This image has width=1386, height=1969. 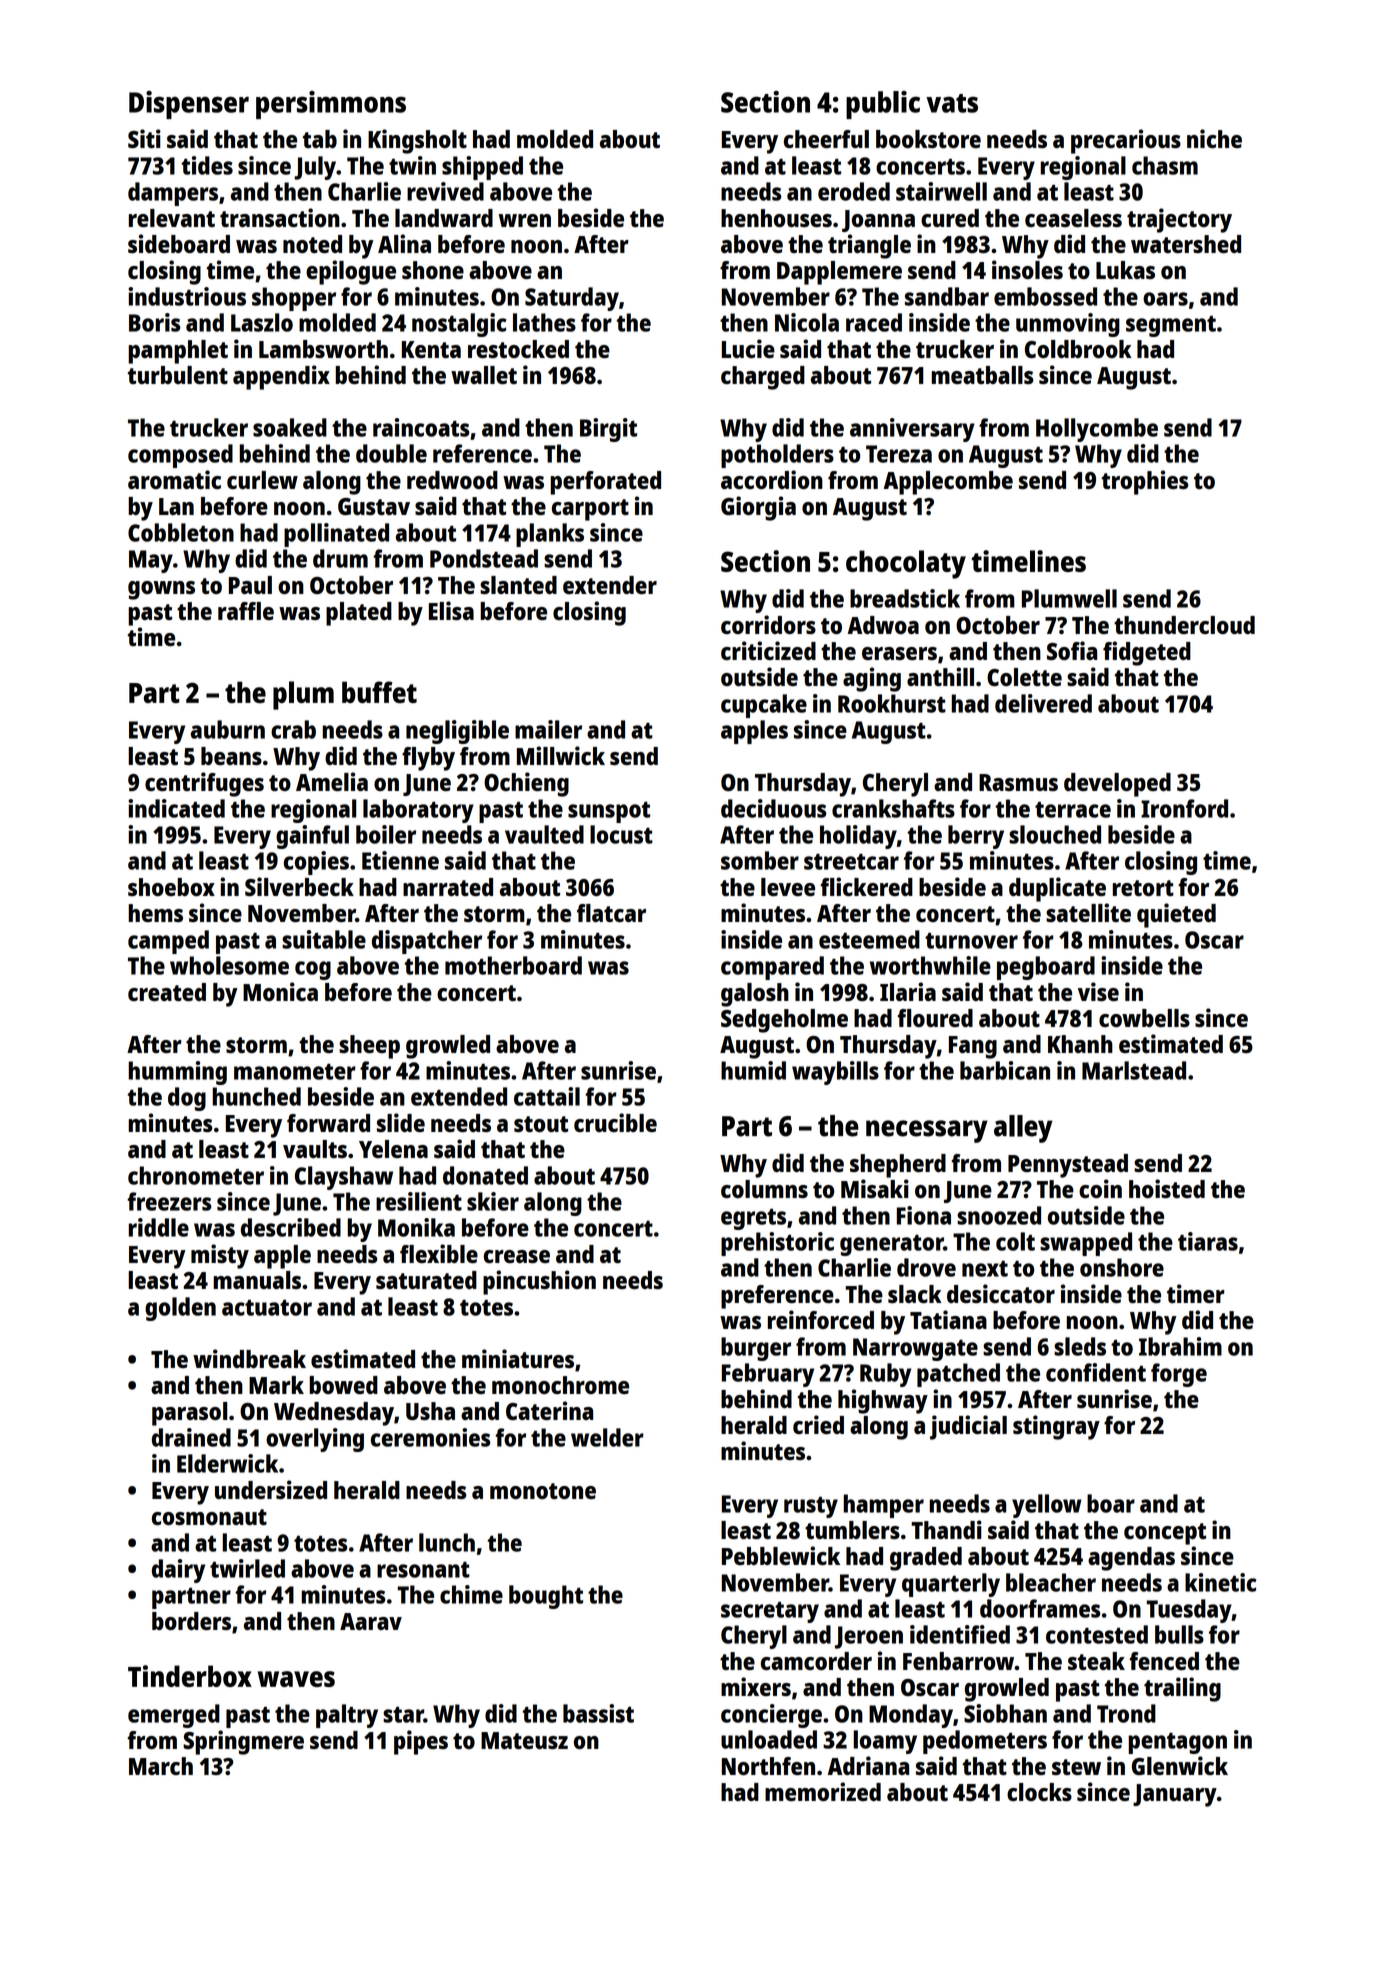 I want to click on lunch, so click(x=447, y=1542).
